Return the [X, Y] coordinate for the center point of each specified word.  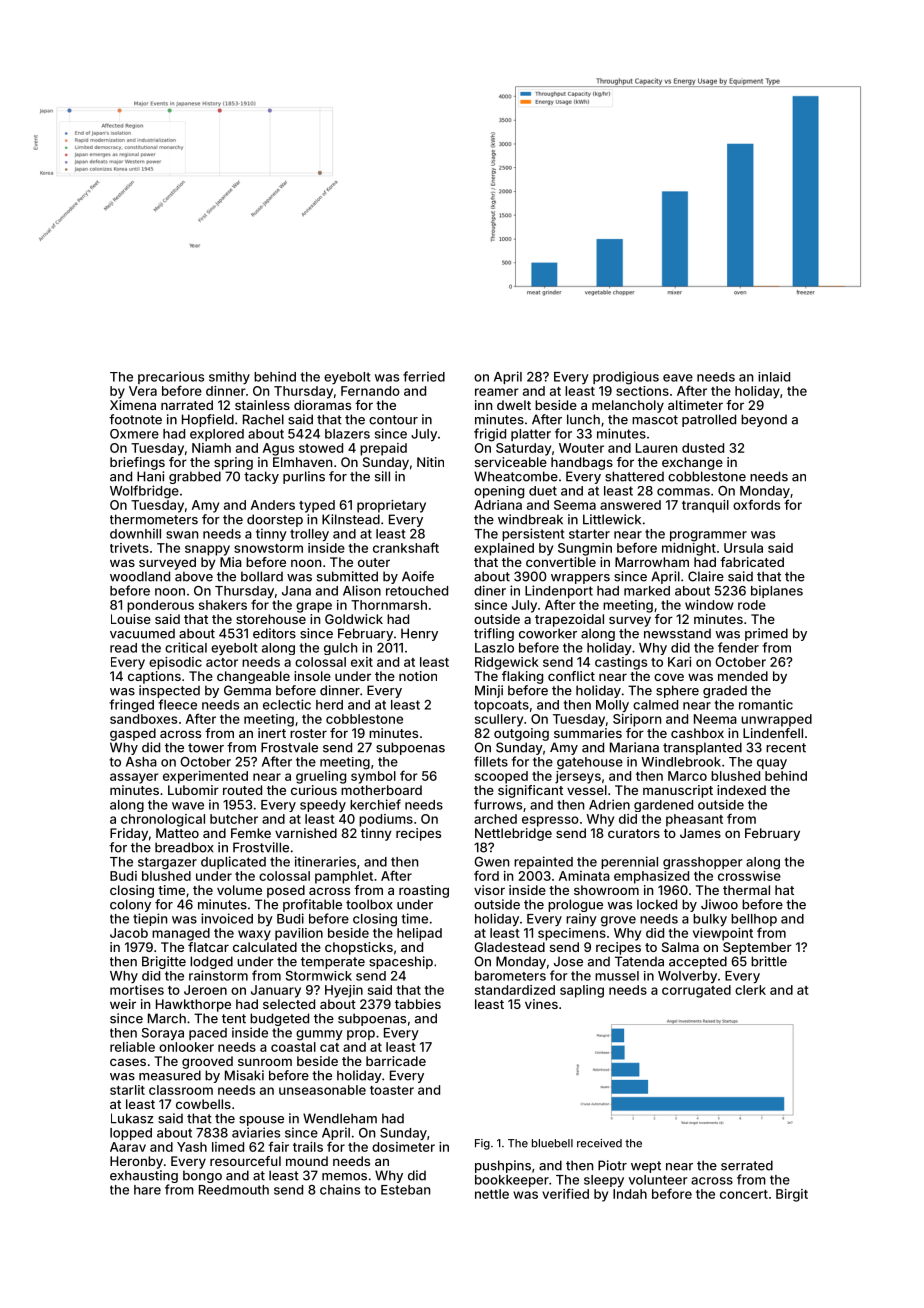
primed [766, 634]
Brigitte [164, 962]
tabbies [418, 1004]
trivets [129, 548]
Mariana [634, 747]
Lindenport [559, 591]
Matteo [177, 833]
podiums [386, 820]
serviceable [511, 462]
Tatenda [639, 961]
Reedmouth [234, 1190]
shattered [634, 476]
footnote [135, 419]
